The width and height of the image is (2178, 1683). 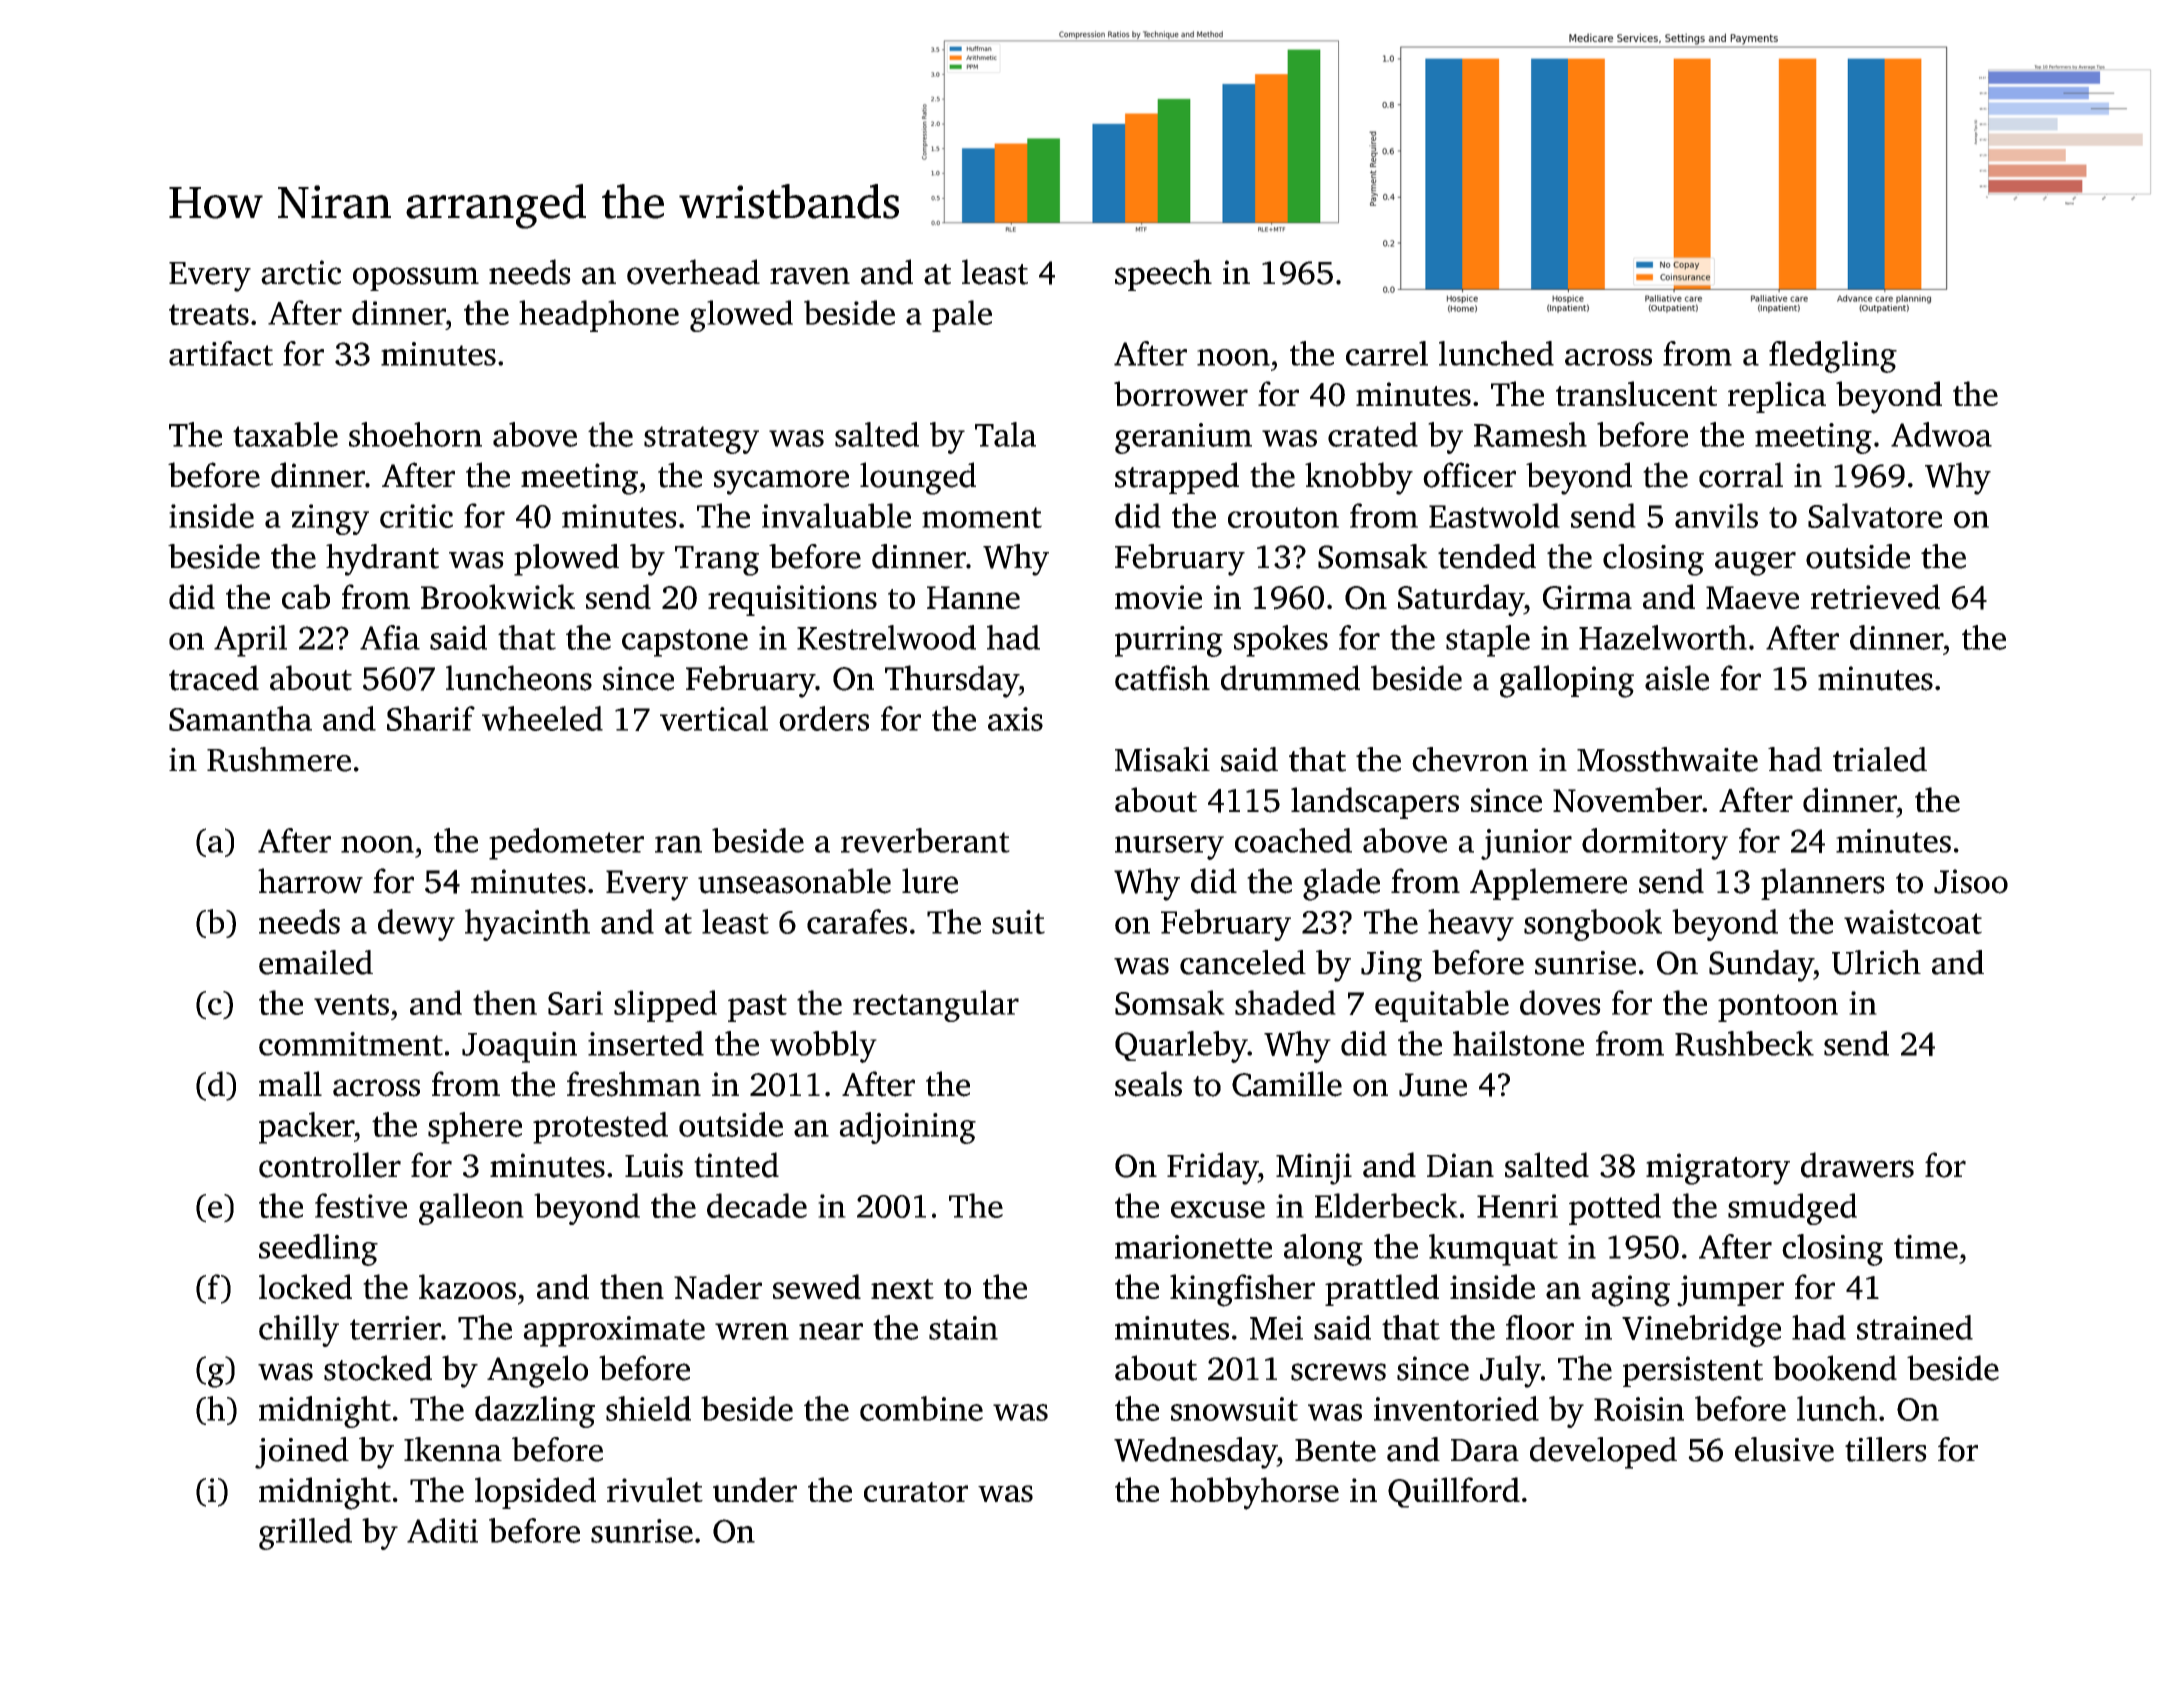 I want to click on catfish, so click(x=1162, y=678).
